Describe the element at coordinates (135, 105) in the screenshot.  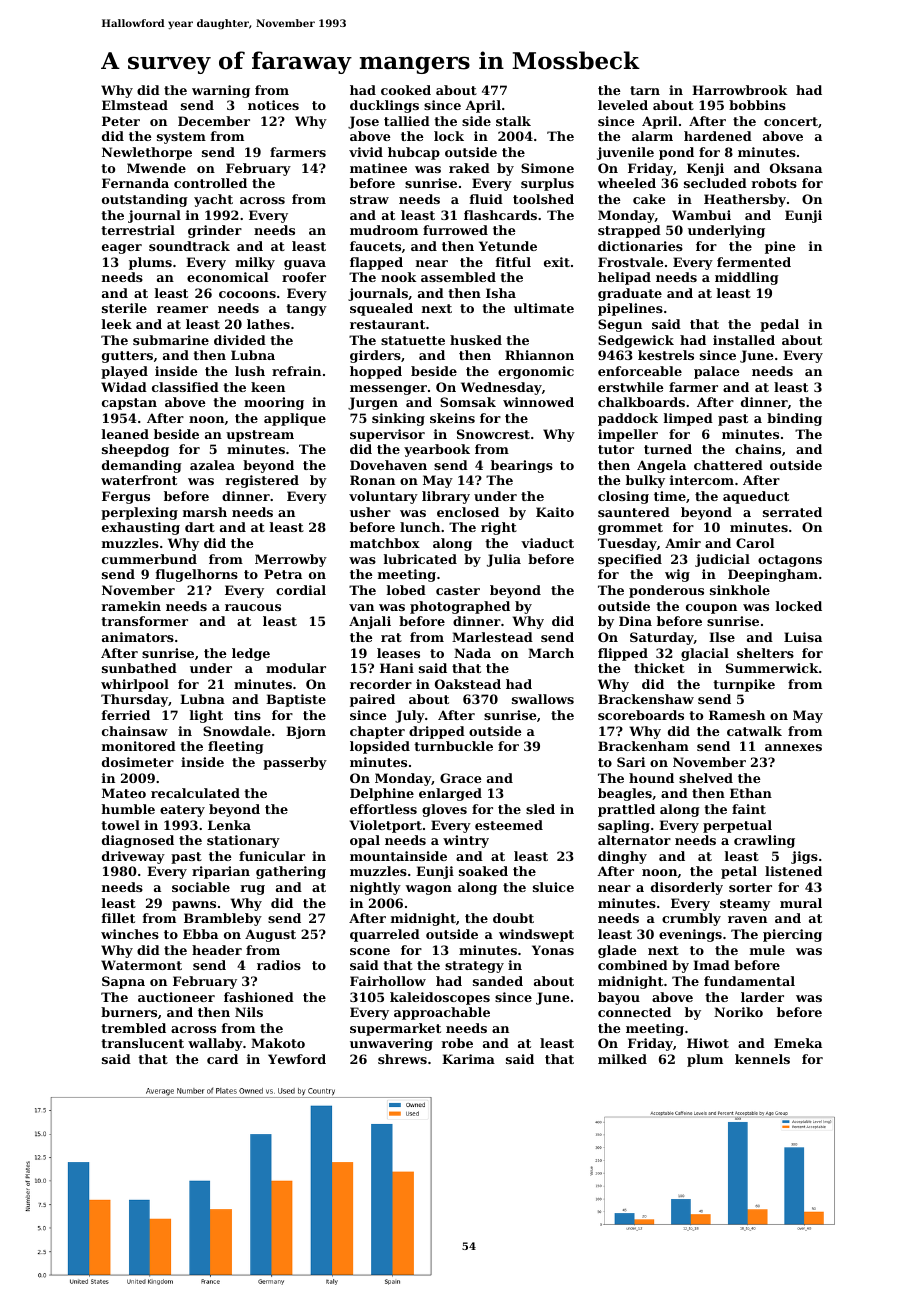
I see `Elmstead` at that location.
